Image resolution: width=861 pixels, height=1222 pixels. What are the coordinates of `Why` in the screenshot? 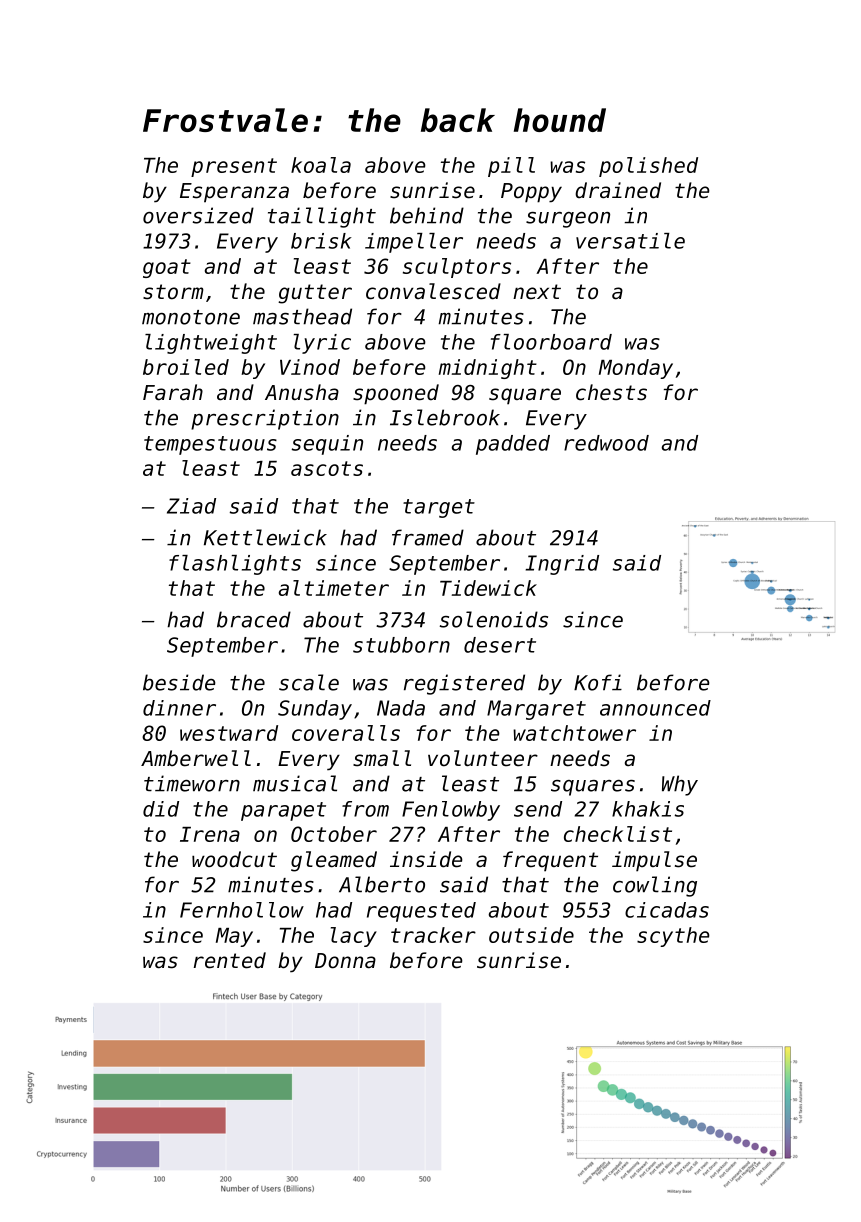 It's located at (680, 785).
